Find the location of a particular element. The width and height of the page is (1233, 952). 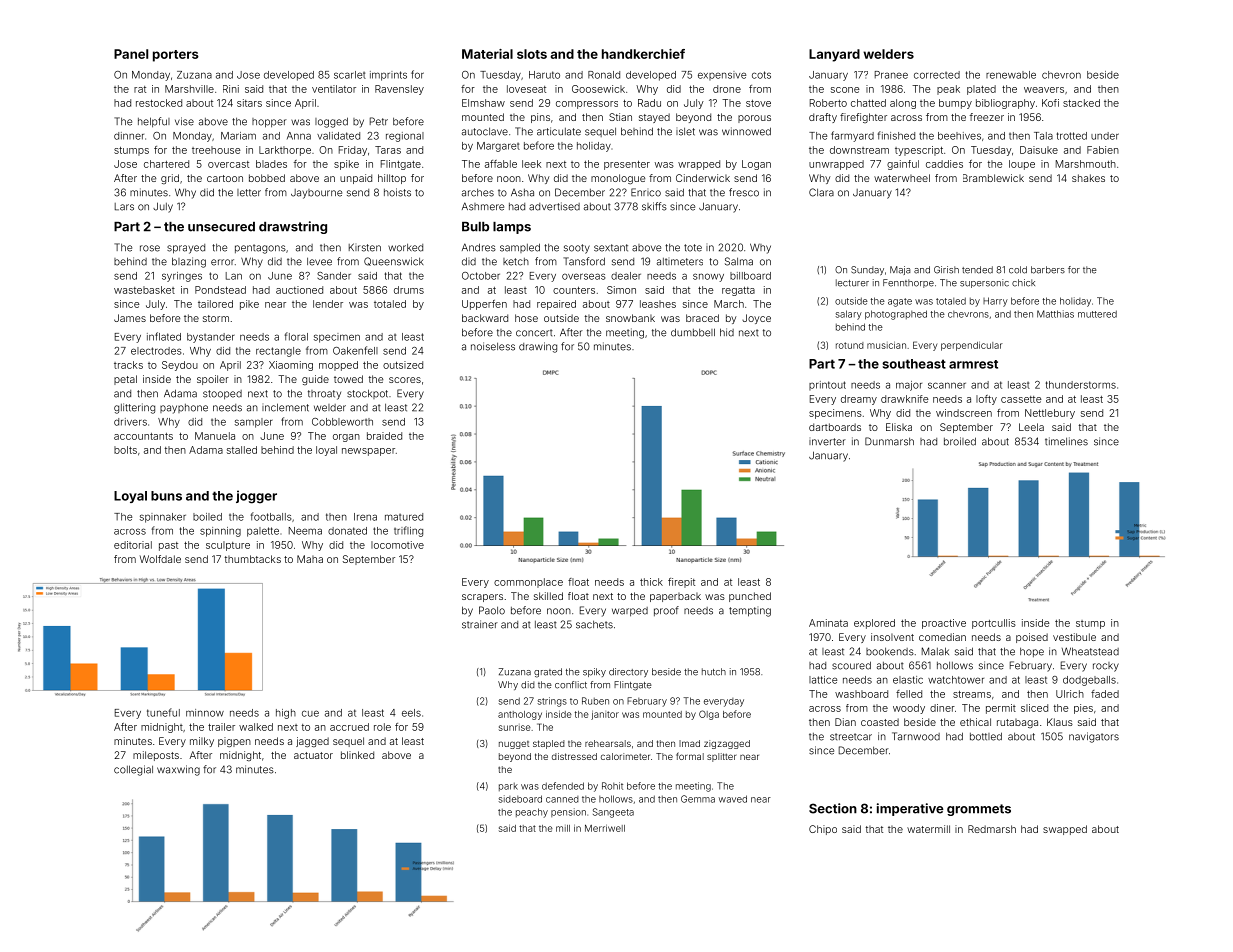

bolts is located at coordinates (125, 450).
